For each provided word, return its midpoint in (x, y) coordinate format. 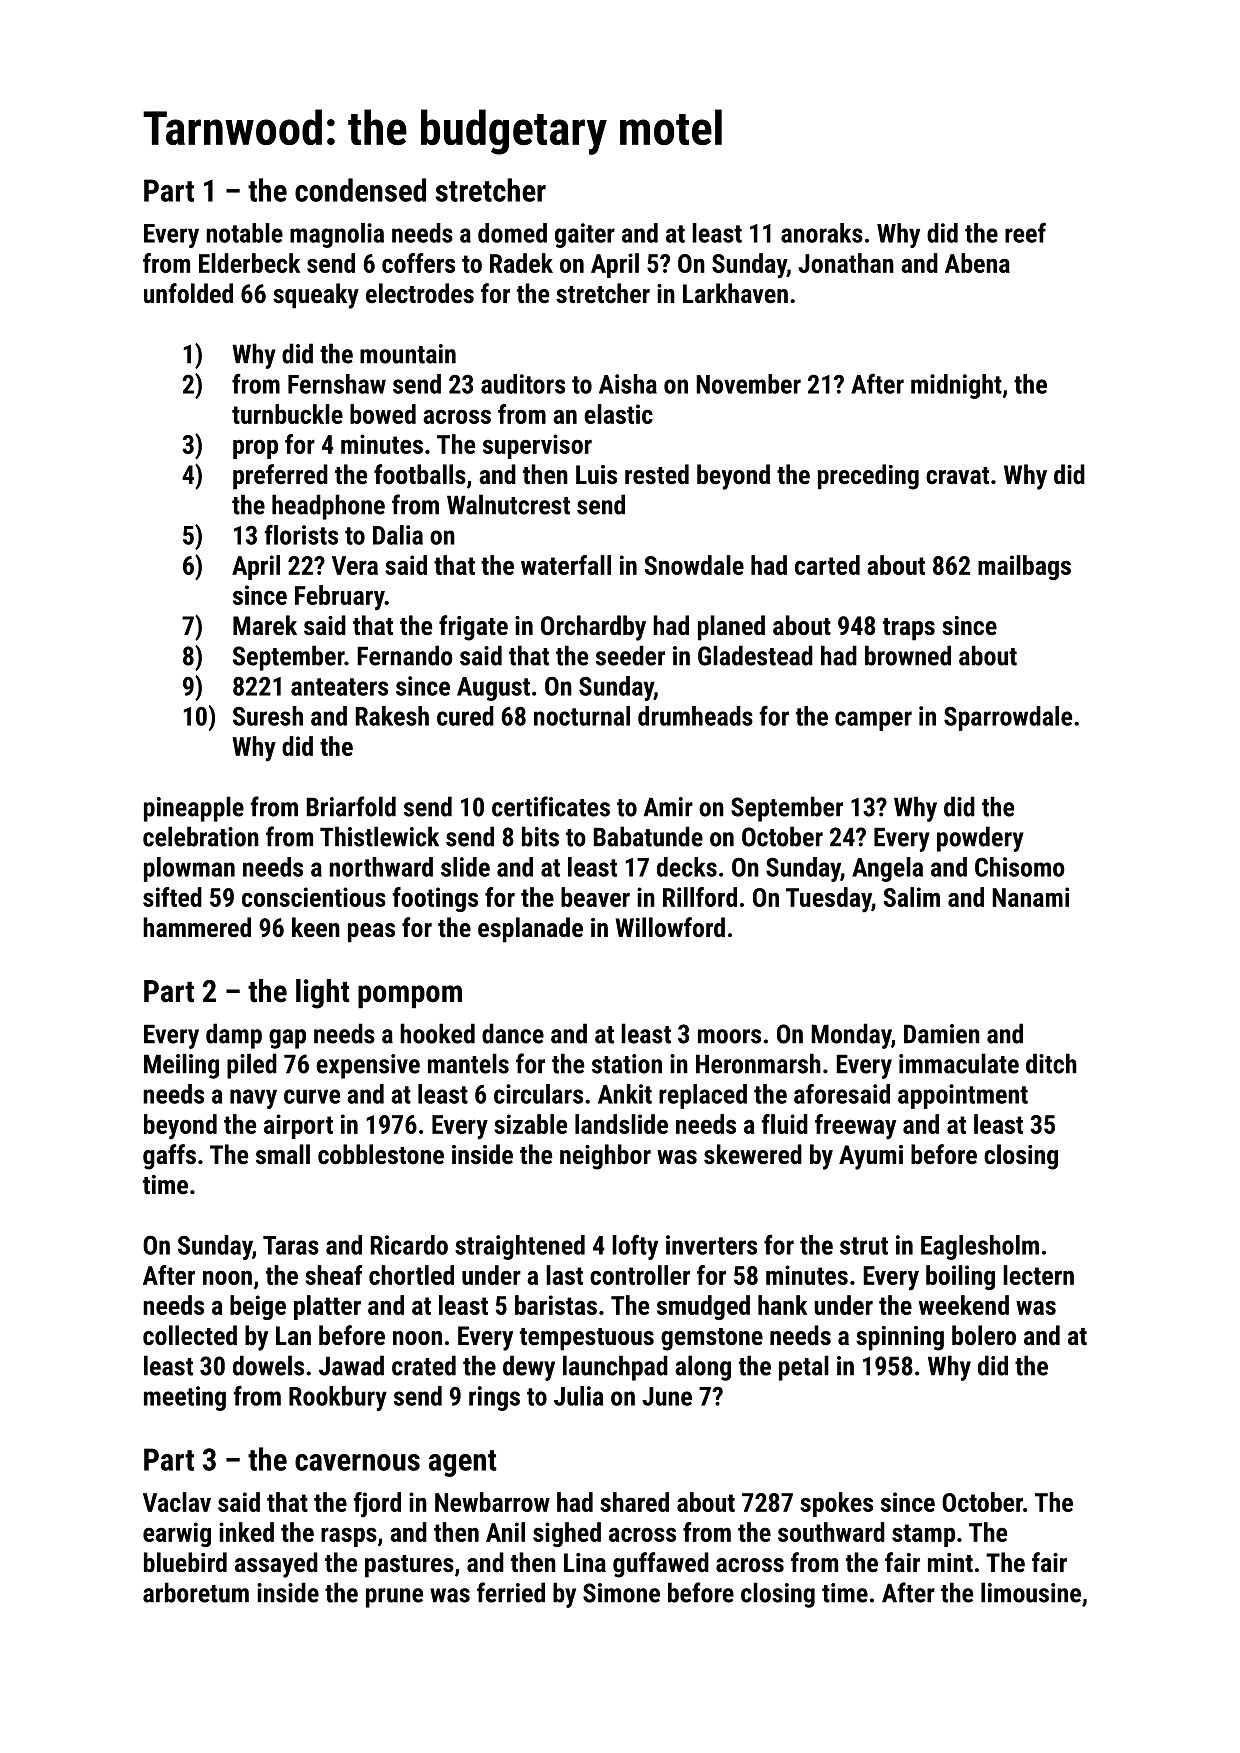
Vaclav (177, 1502)
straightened (520, 1247)
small (283, 1154)
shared (634, 1502)
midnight (956, 386)
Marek (265, 625)
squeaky (316, 296)
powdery (980, 839)
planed (731, 628)
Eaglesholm (980, 1247)
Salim (911, 897)
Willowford (670, 927)
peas (371, 933)
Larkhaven (735, 293)
